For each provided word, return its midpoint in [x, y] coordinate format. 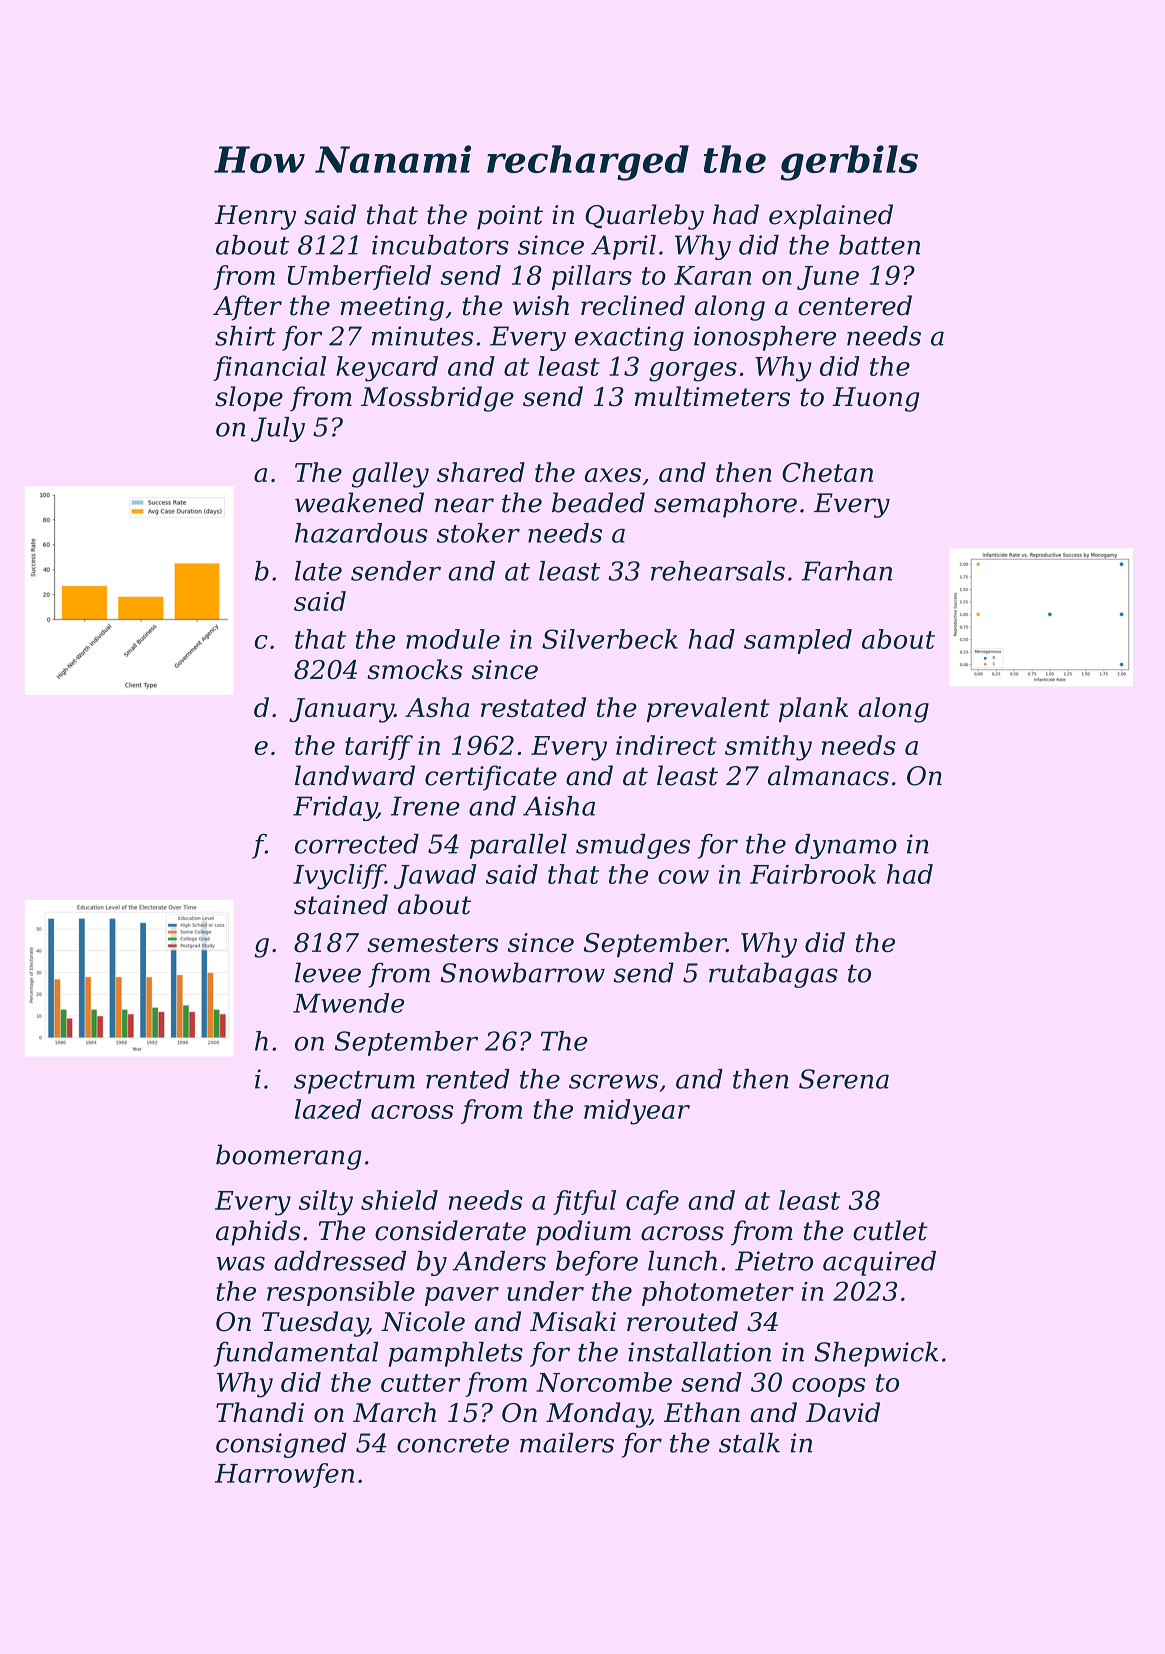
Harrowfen [284, 1475]
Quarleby [644, 217]
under [545, 1291]
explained [831, 217]
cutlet [890, 1230]
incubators [440, 245]
